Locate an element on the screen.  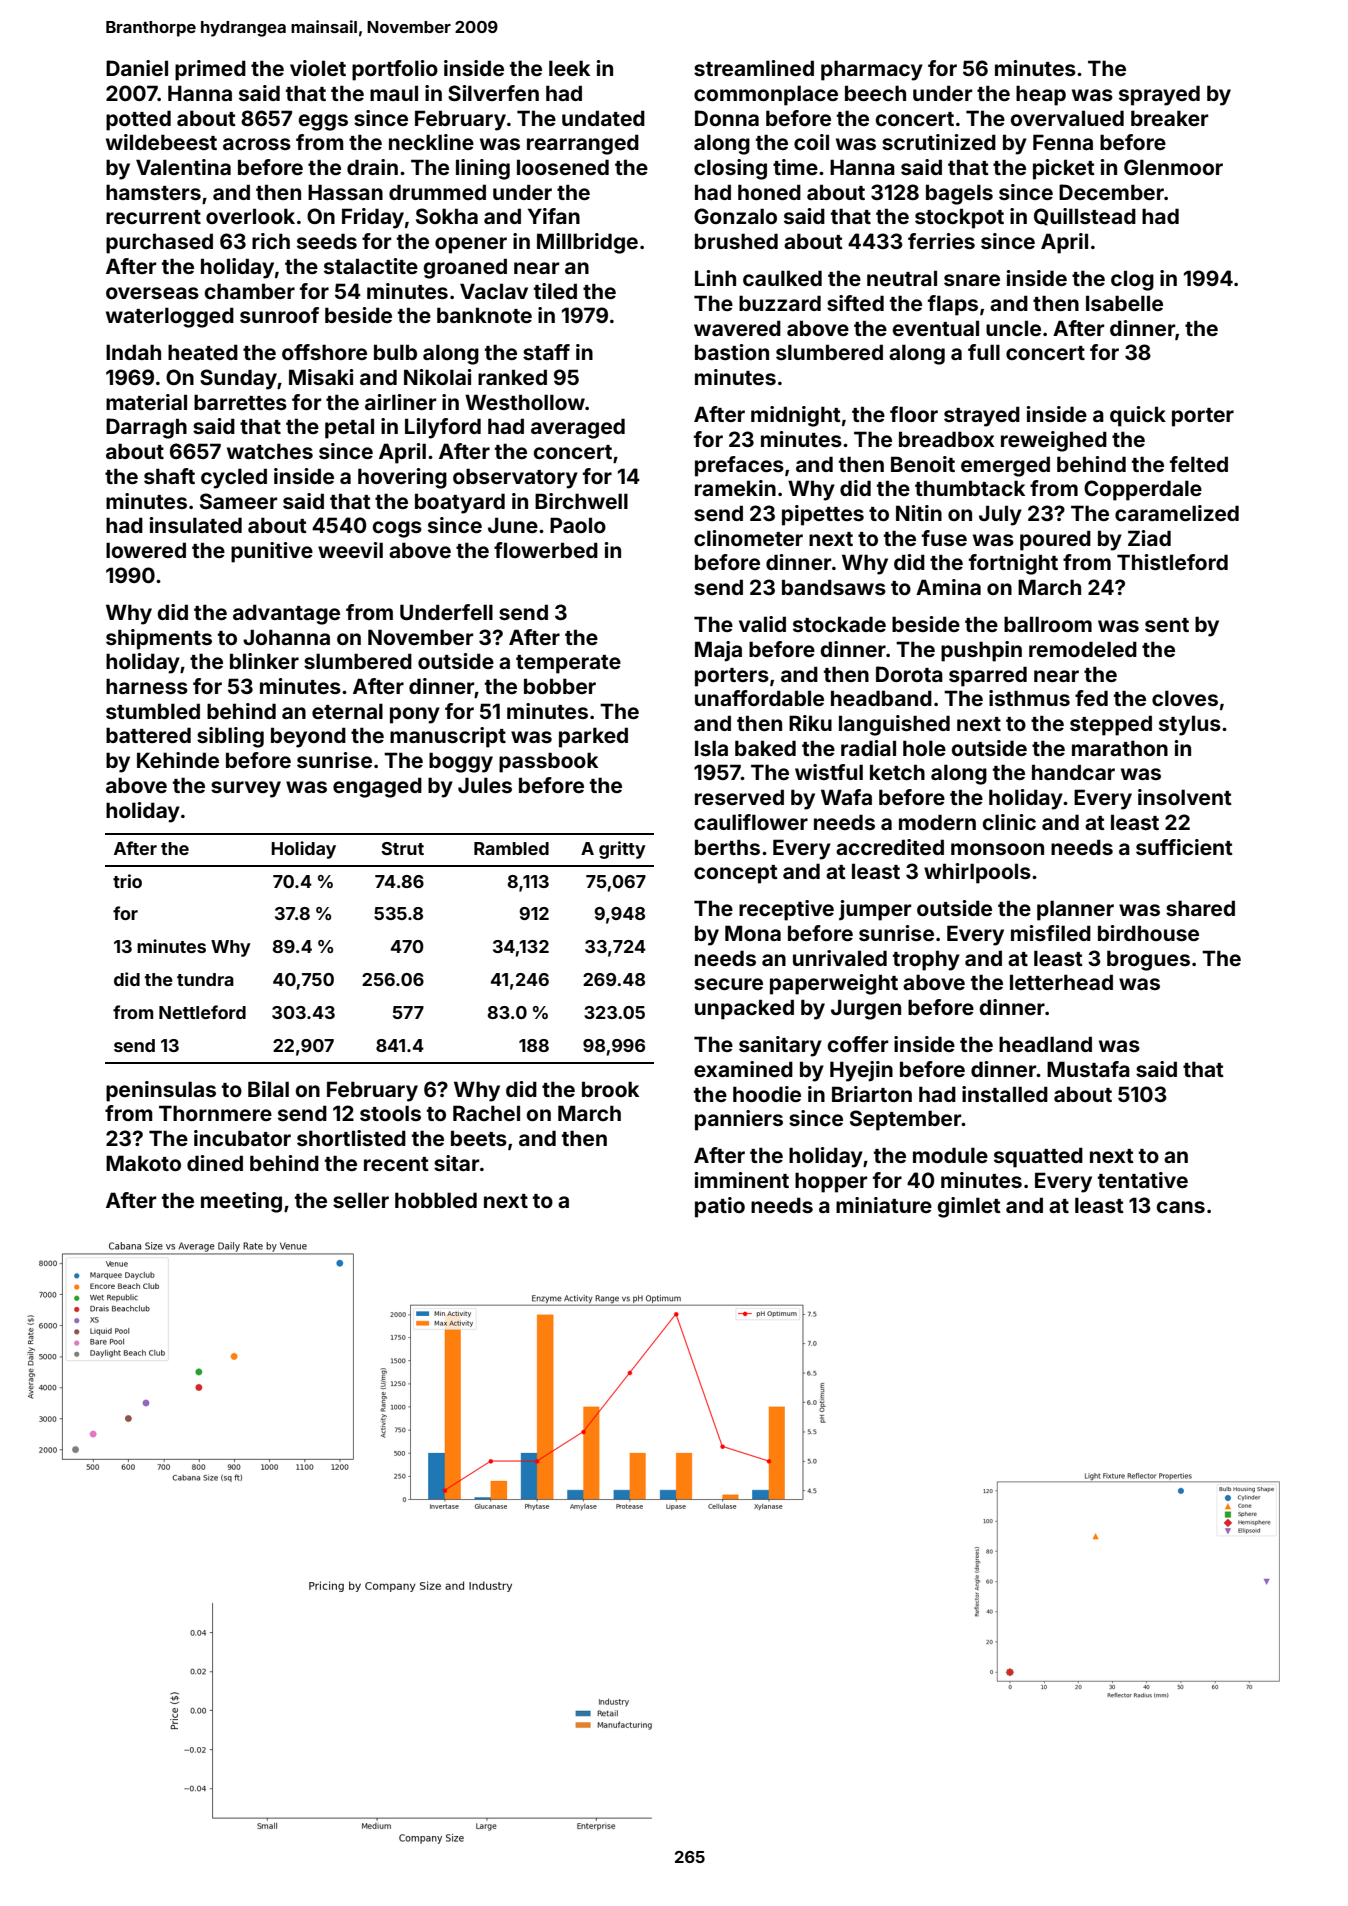
chamber is located at coordinates (249, 291).
